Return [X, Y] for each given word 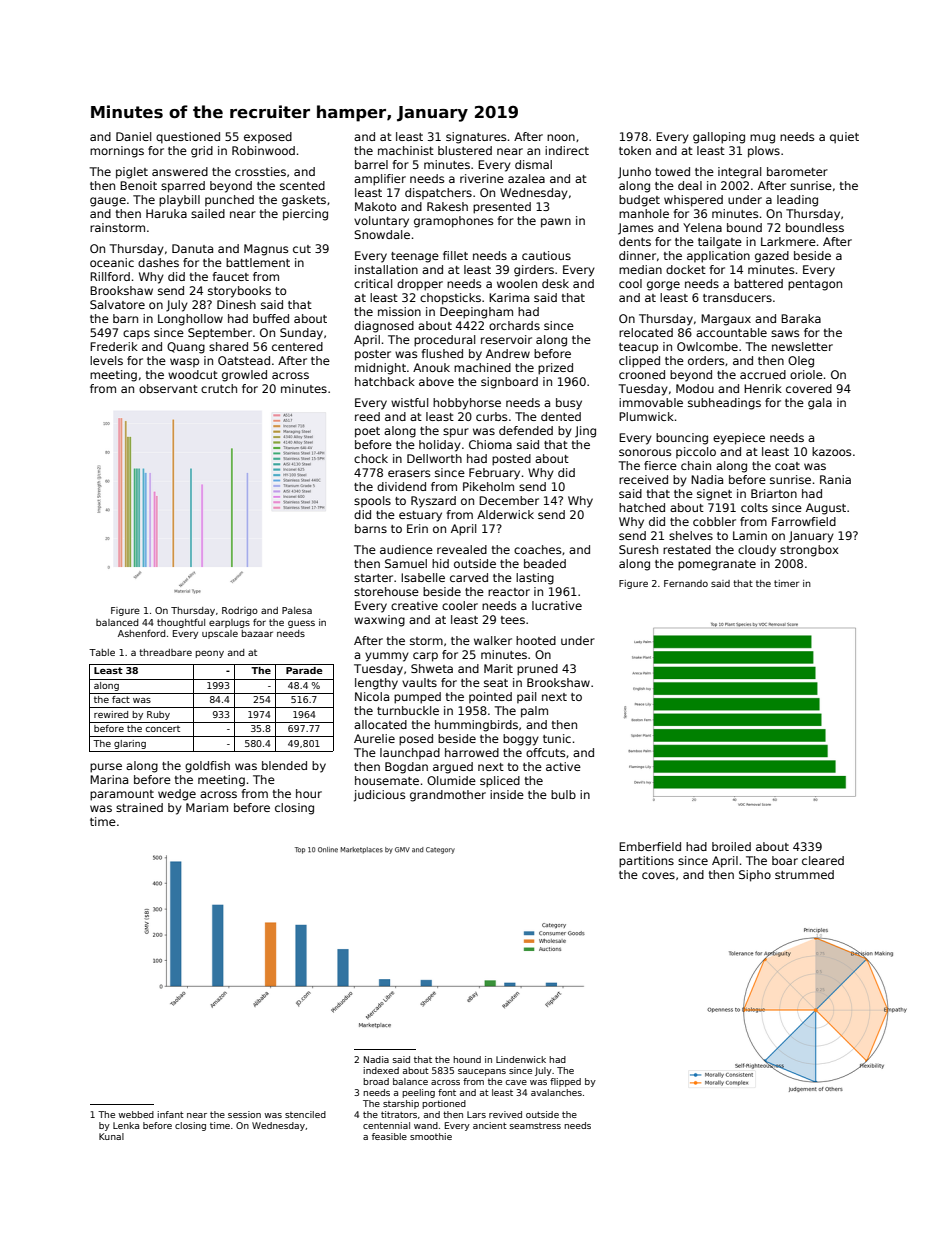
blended [284, 765]
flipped [565, 1082]
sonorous [645, 452]
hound [467, 1059]
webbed [136, 1114]
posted [511, 460]
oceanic [112, 262]
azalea [526, 178]
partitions [646, 862]
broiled [731, 846]
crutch [219, 388]
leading [797, 201]
